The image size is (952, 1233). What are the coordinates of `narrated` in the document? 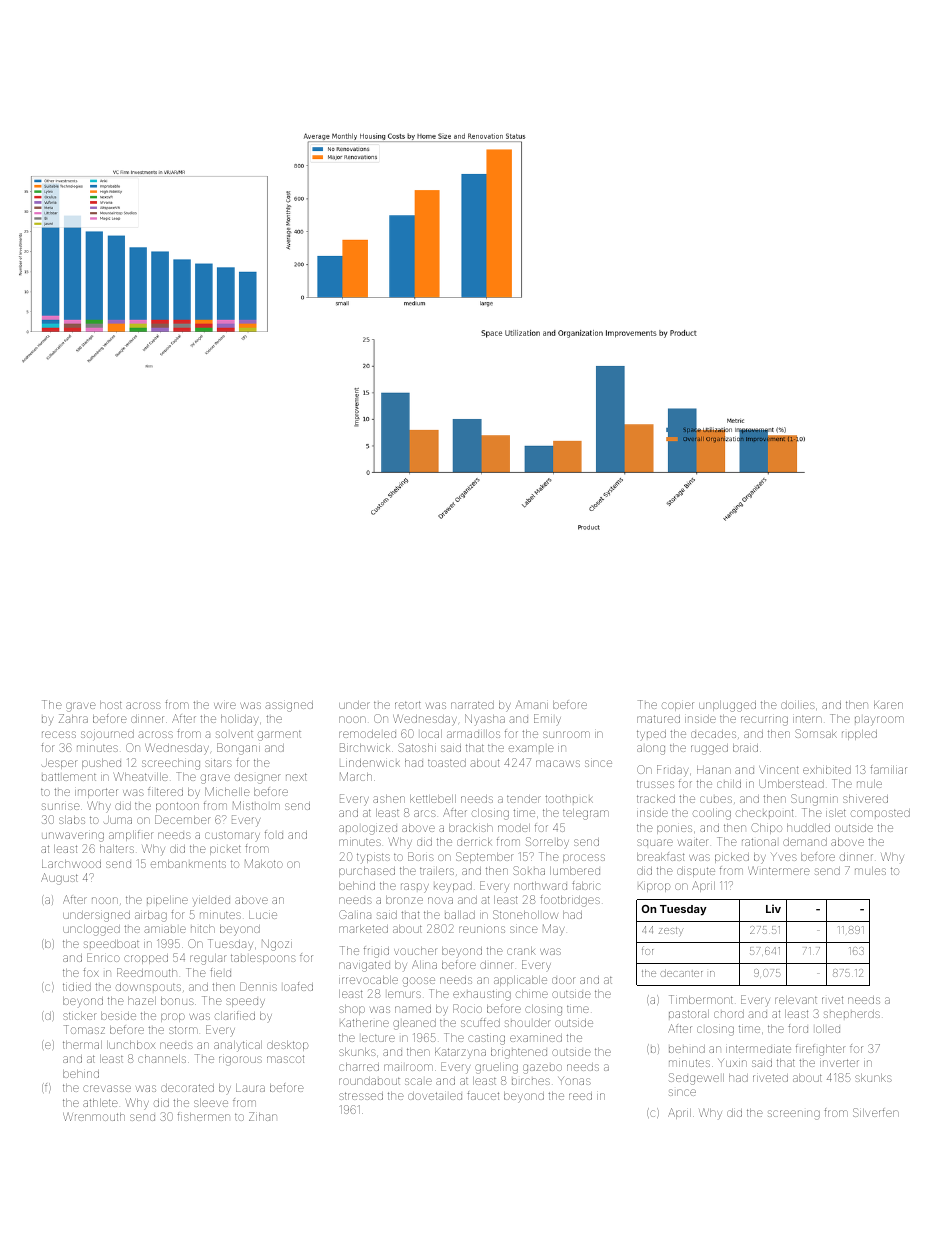 It's located at (472, 705).
